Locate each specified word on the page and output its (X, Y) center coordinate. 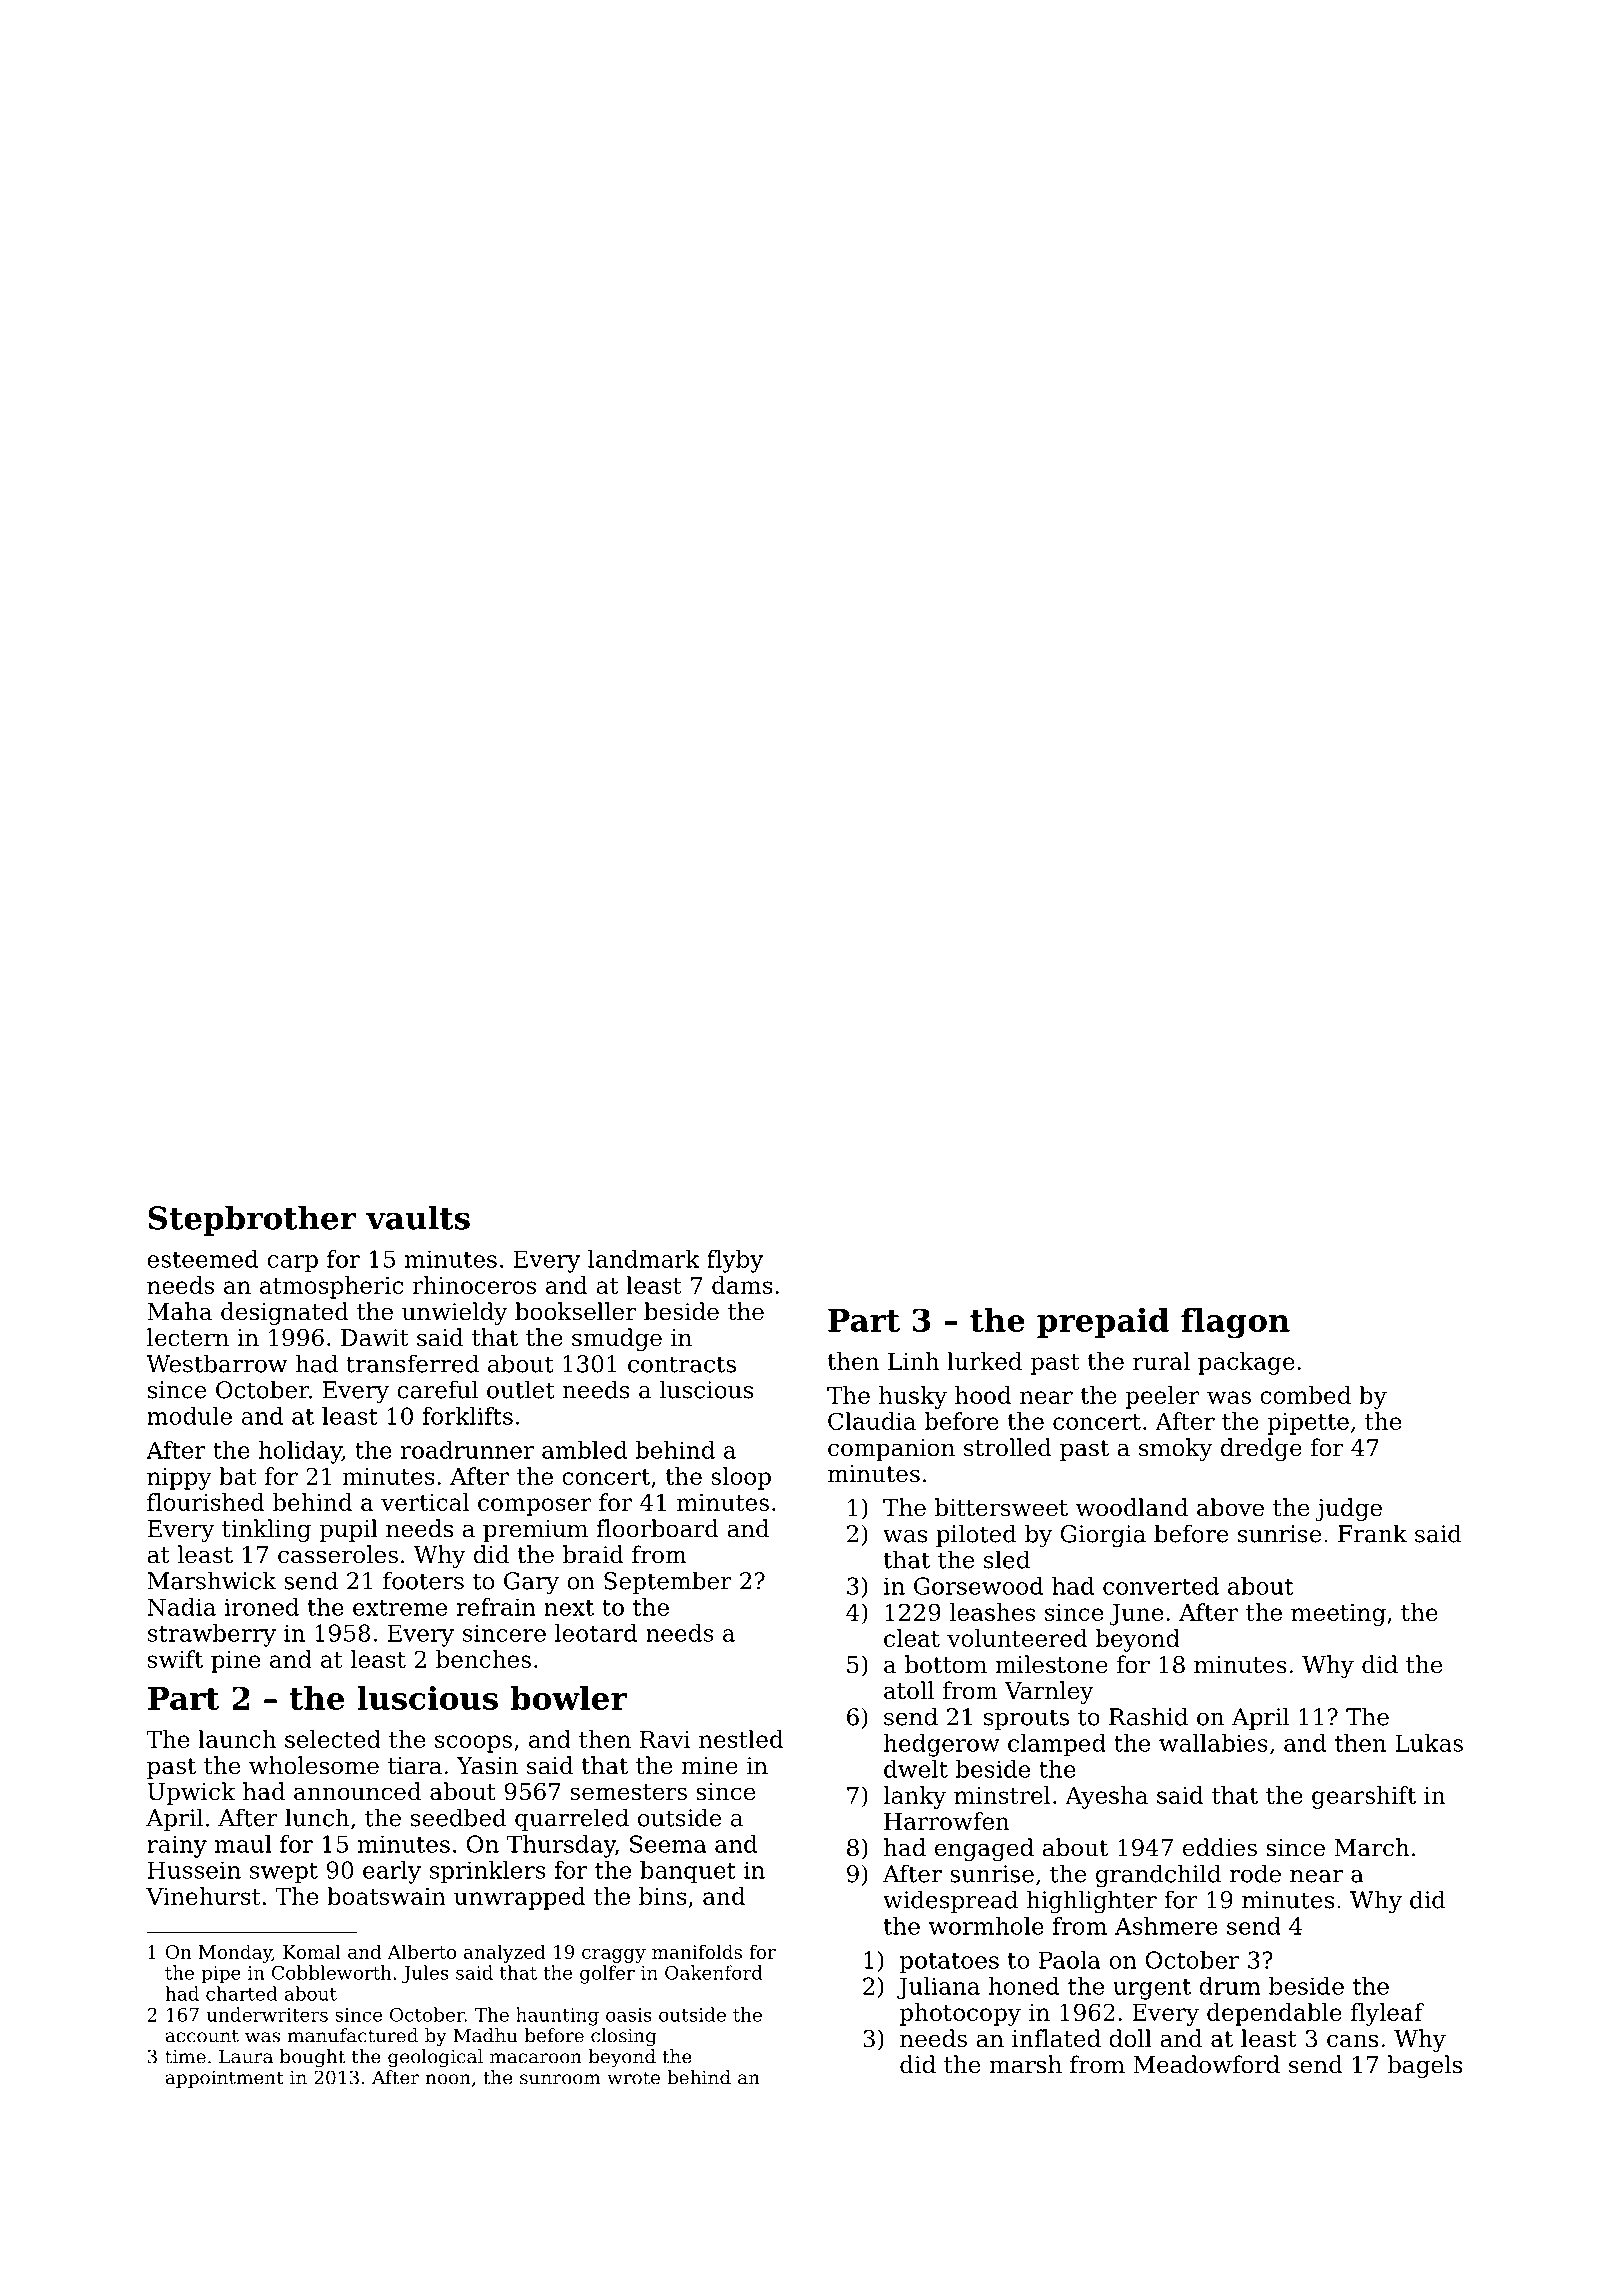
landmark (644, 1259)
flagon (1235, 1323)
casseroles (338, 1554)
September (668, 1582)
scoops (473, 1744)
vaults (418, 1217)
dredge (1261, 1449)
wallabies (1213, 1743)
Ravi (665, 1739)
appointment (224, 2079)
